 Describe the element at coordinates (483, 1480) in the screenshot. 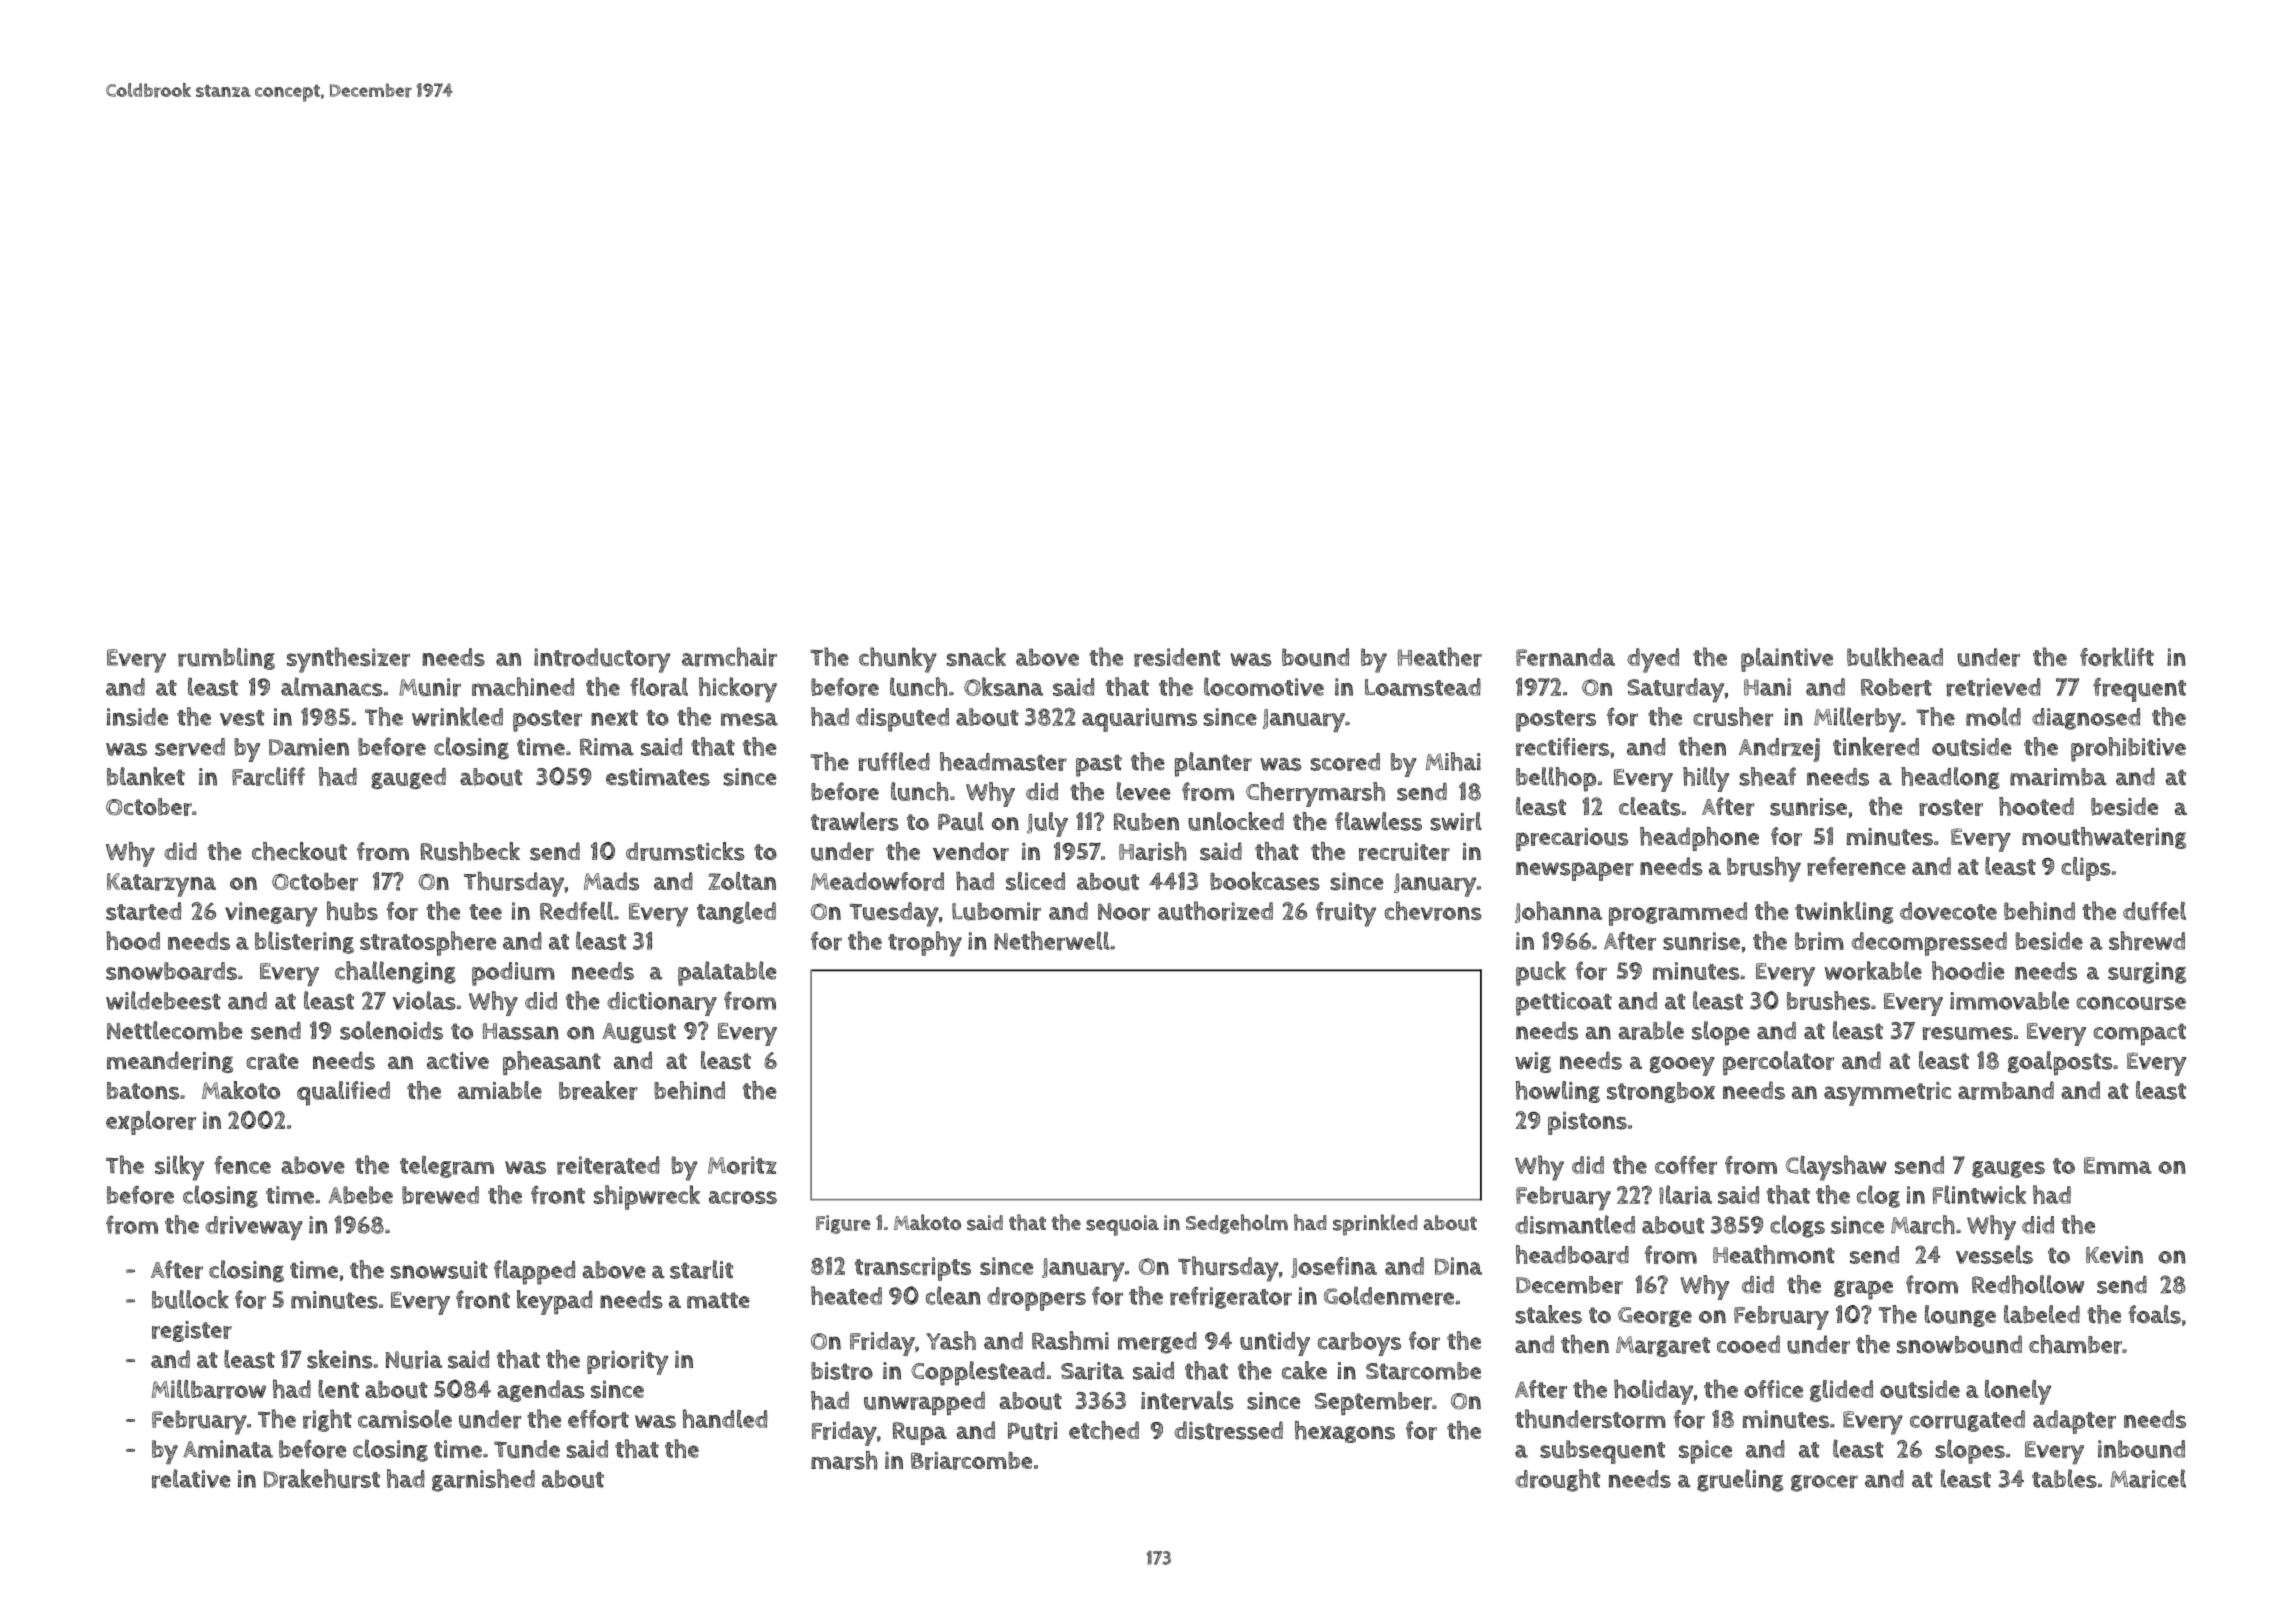

I see `garnished` at that location.
